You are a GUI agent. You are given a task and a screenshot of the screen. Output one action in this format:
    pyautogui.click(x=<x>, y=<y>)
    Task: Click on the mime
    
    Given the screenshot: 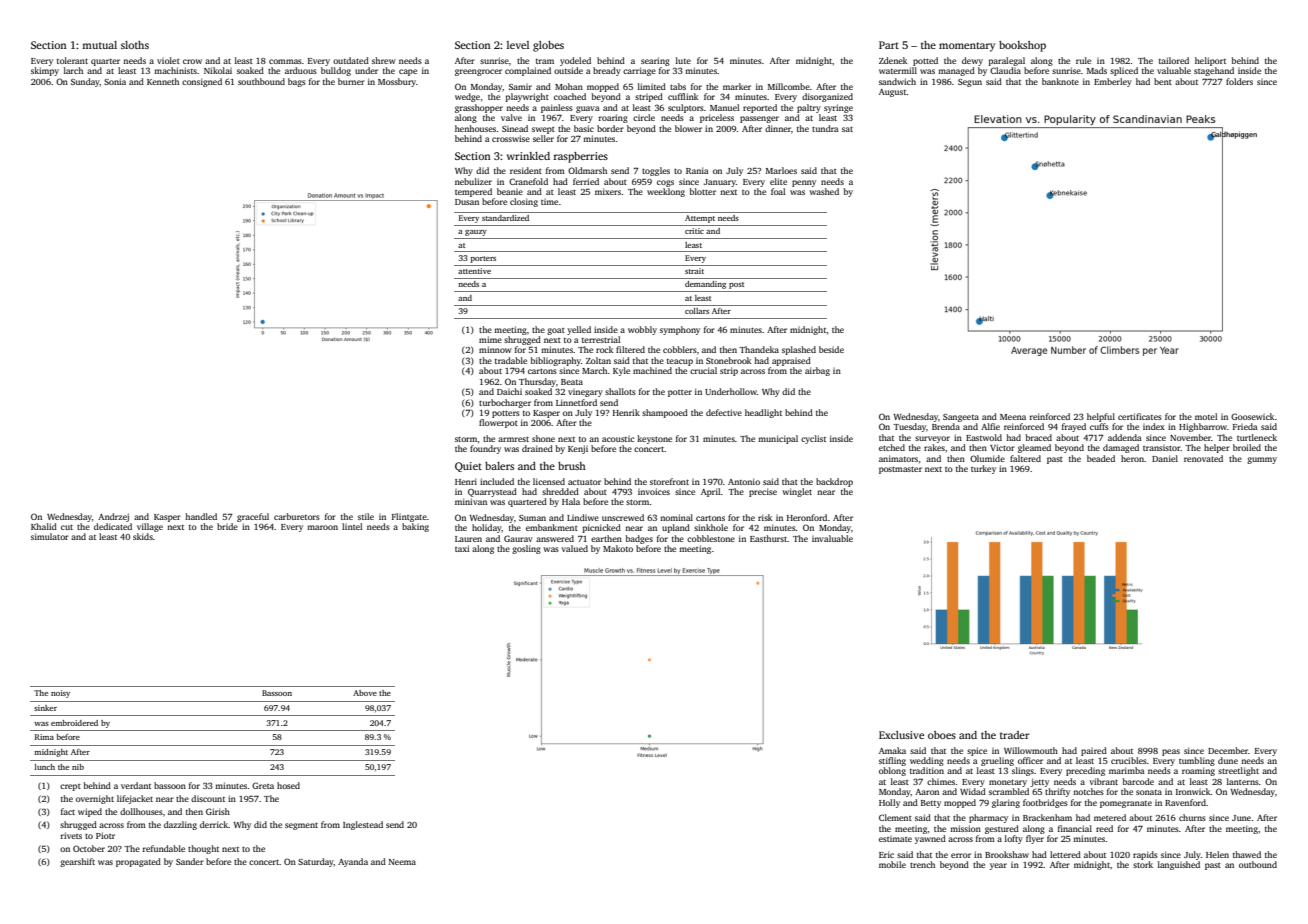 What is the action you would take?
    pyautogui.click(x=490, y=339)
